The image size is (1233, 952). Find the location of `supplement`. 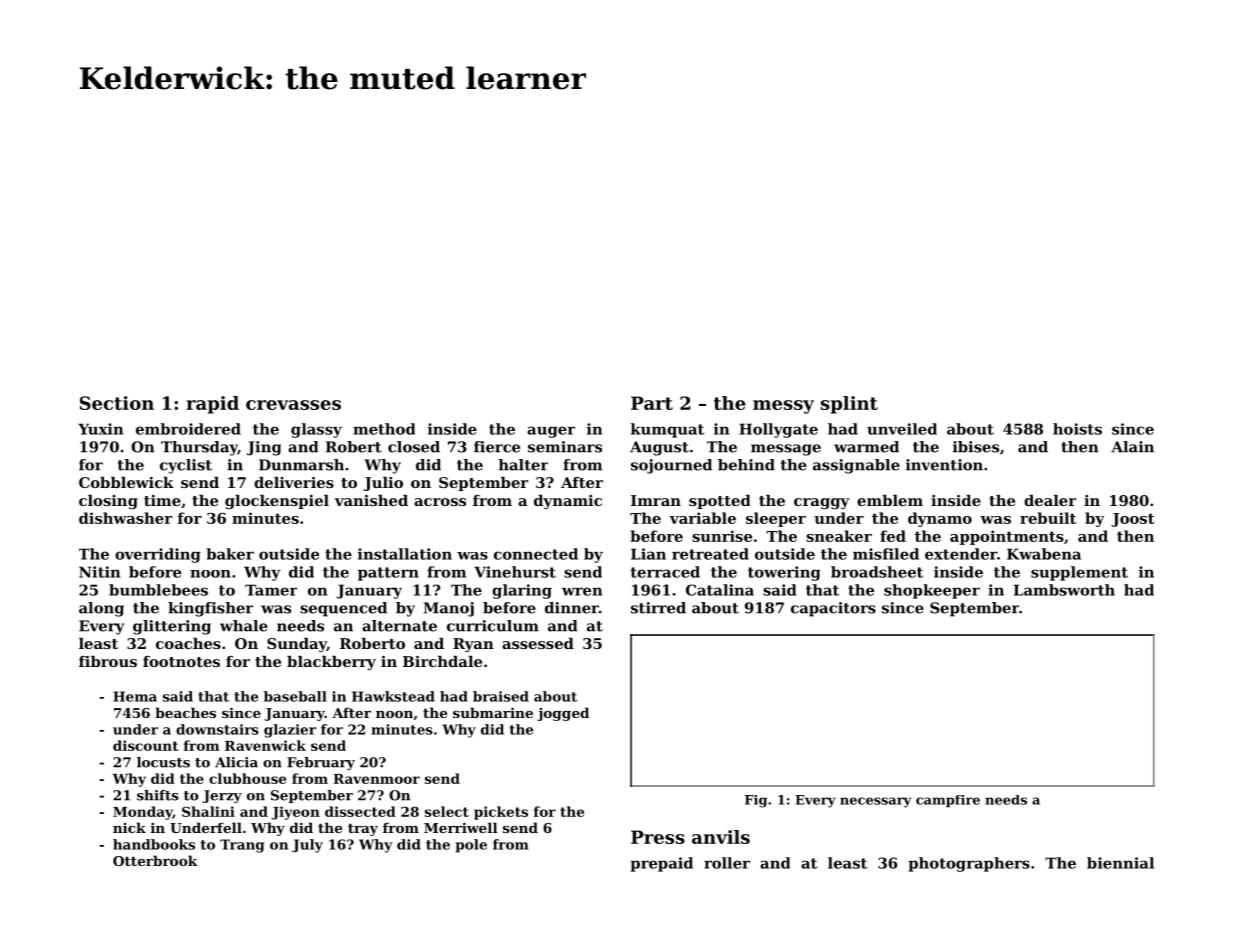

supplement is located at coordinates (1079, 573).
